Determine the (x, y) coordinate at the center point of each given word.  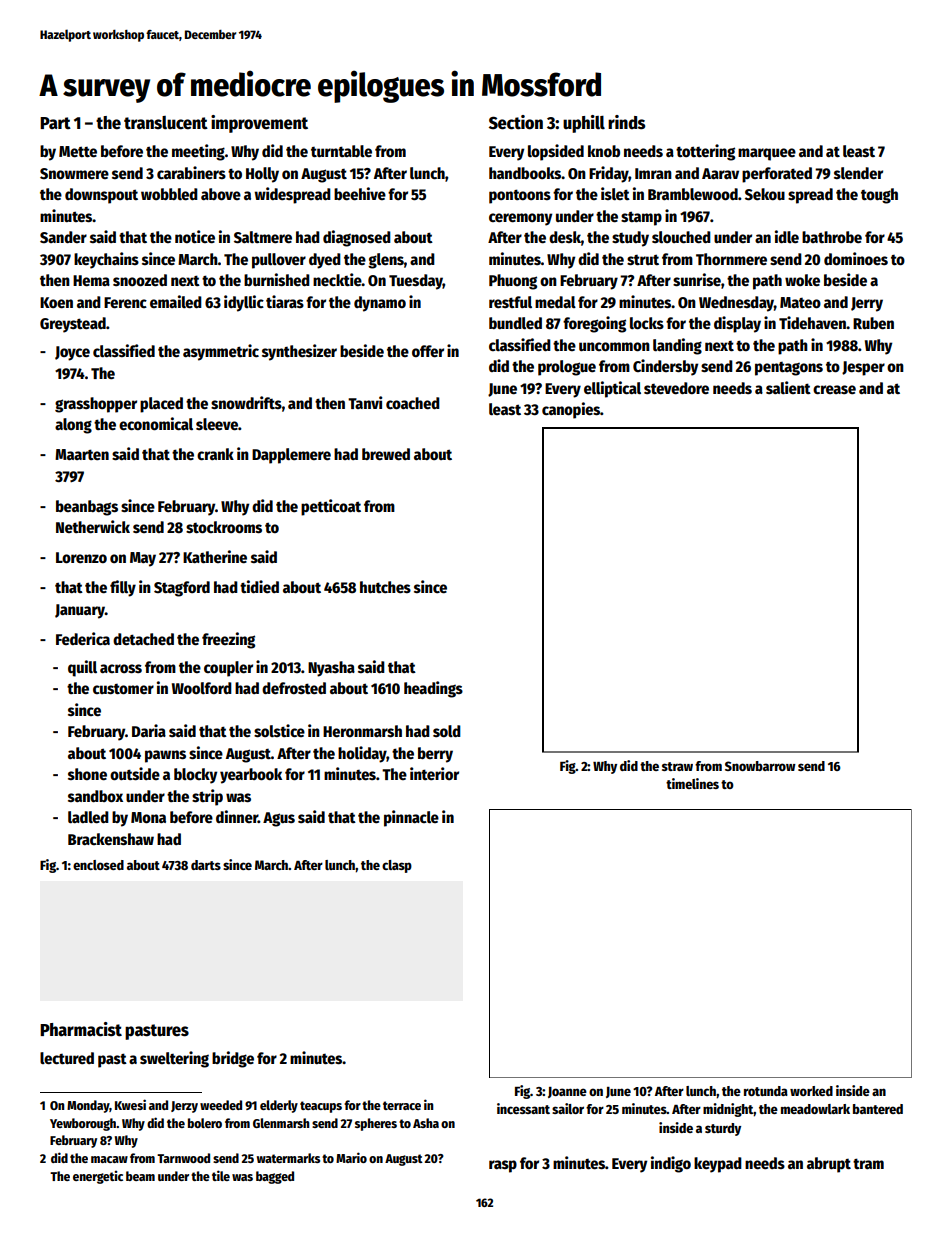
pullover (279, 261)
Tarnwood (183, 1158)
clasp (397, 866)
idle (787, 236)
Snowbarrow (760, 766)
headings (433, 689)
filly (123, 588)
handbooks (525, 173)
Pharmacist (81, 1029)
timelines (692, 783)
